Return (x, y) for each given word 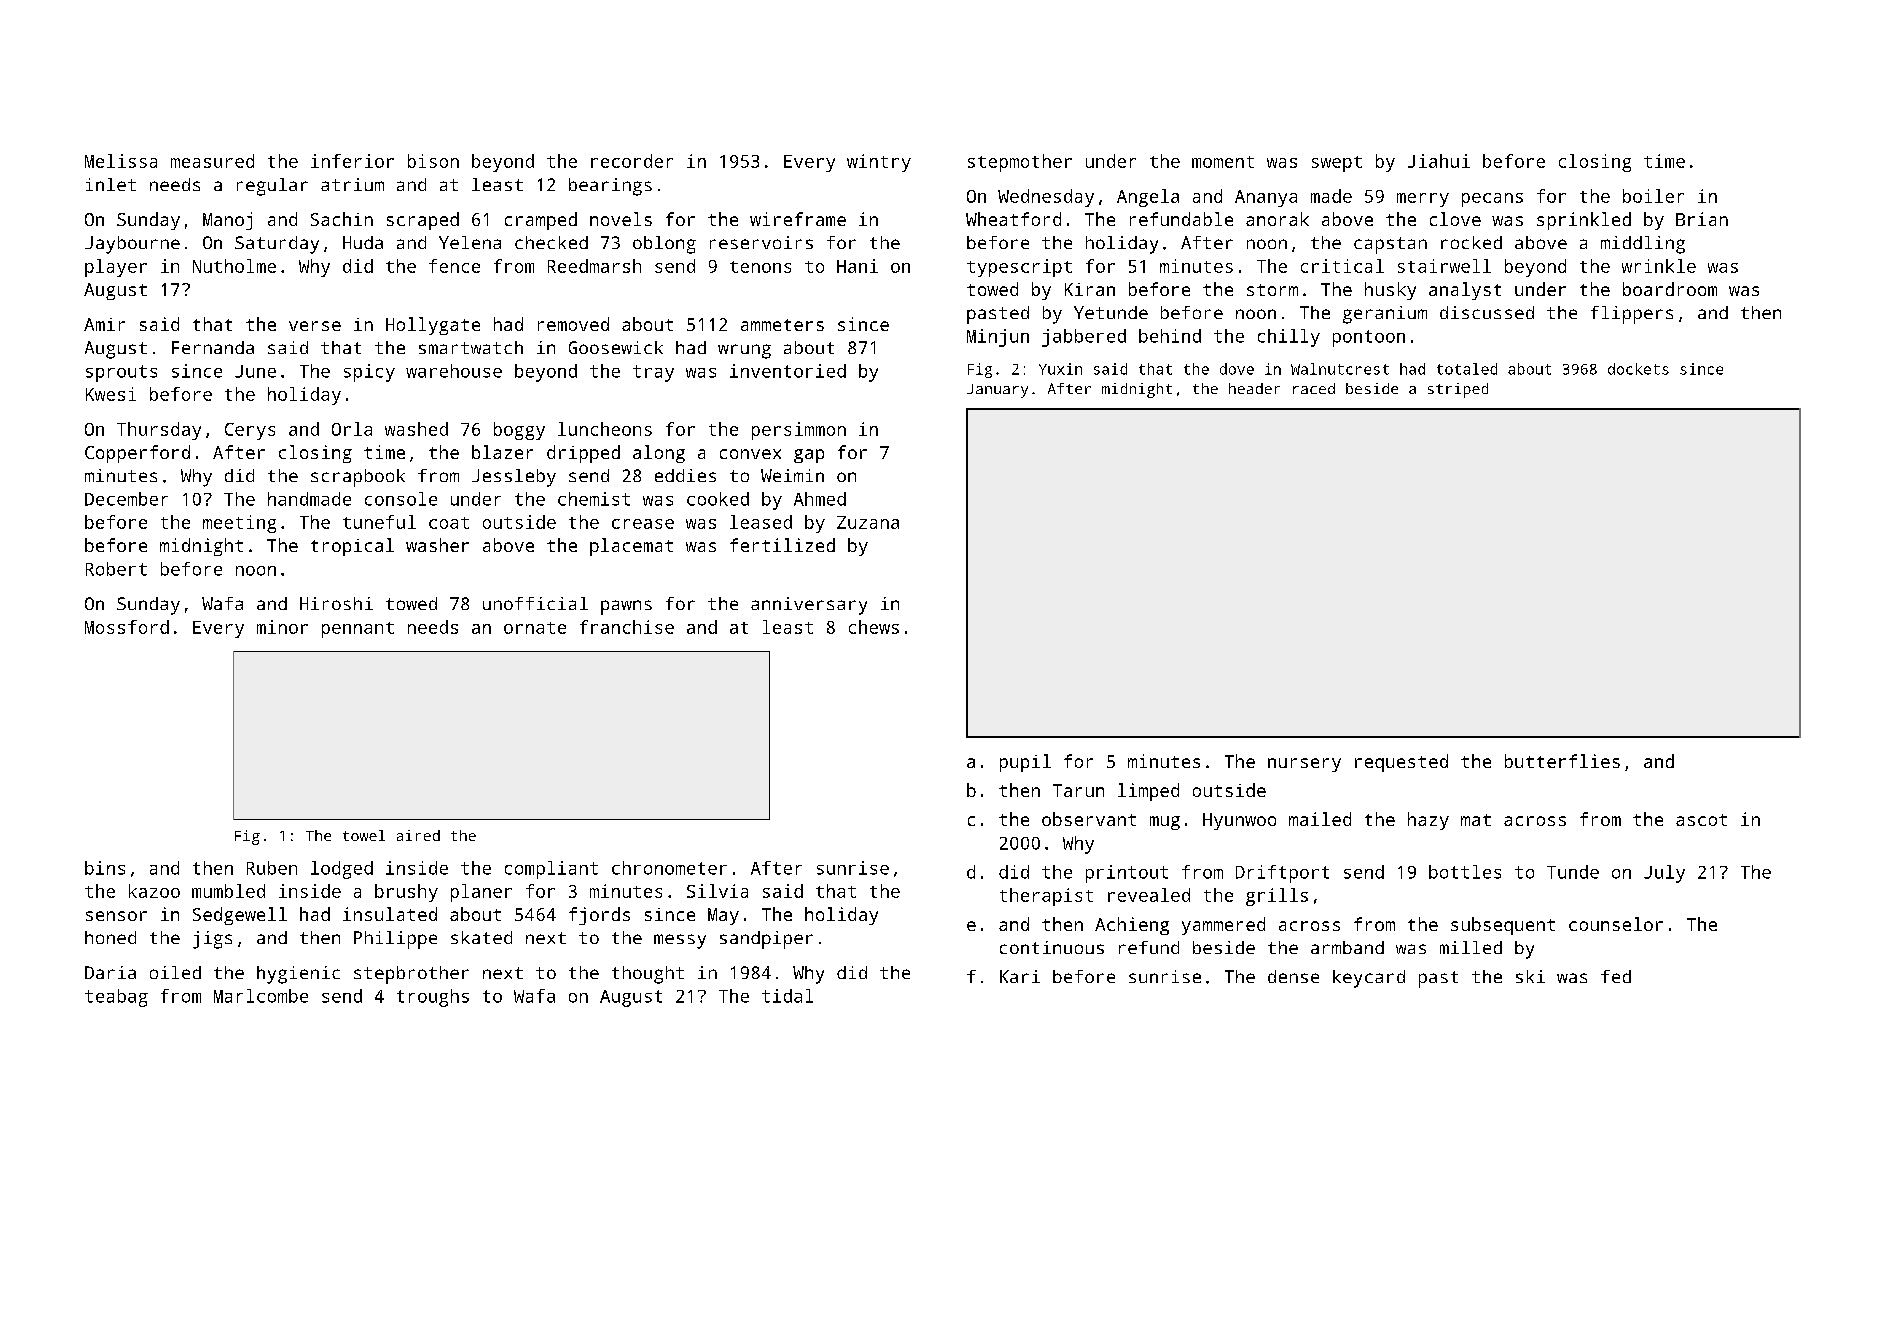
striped (1458, 390)
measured (212, 161)
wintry (879, 163)
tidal (787, 996)
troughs (433, 998)
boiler (1653, 196)
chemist (594, 499)
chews (874, 627)
